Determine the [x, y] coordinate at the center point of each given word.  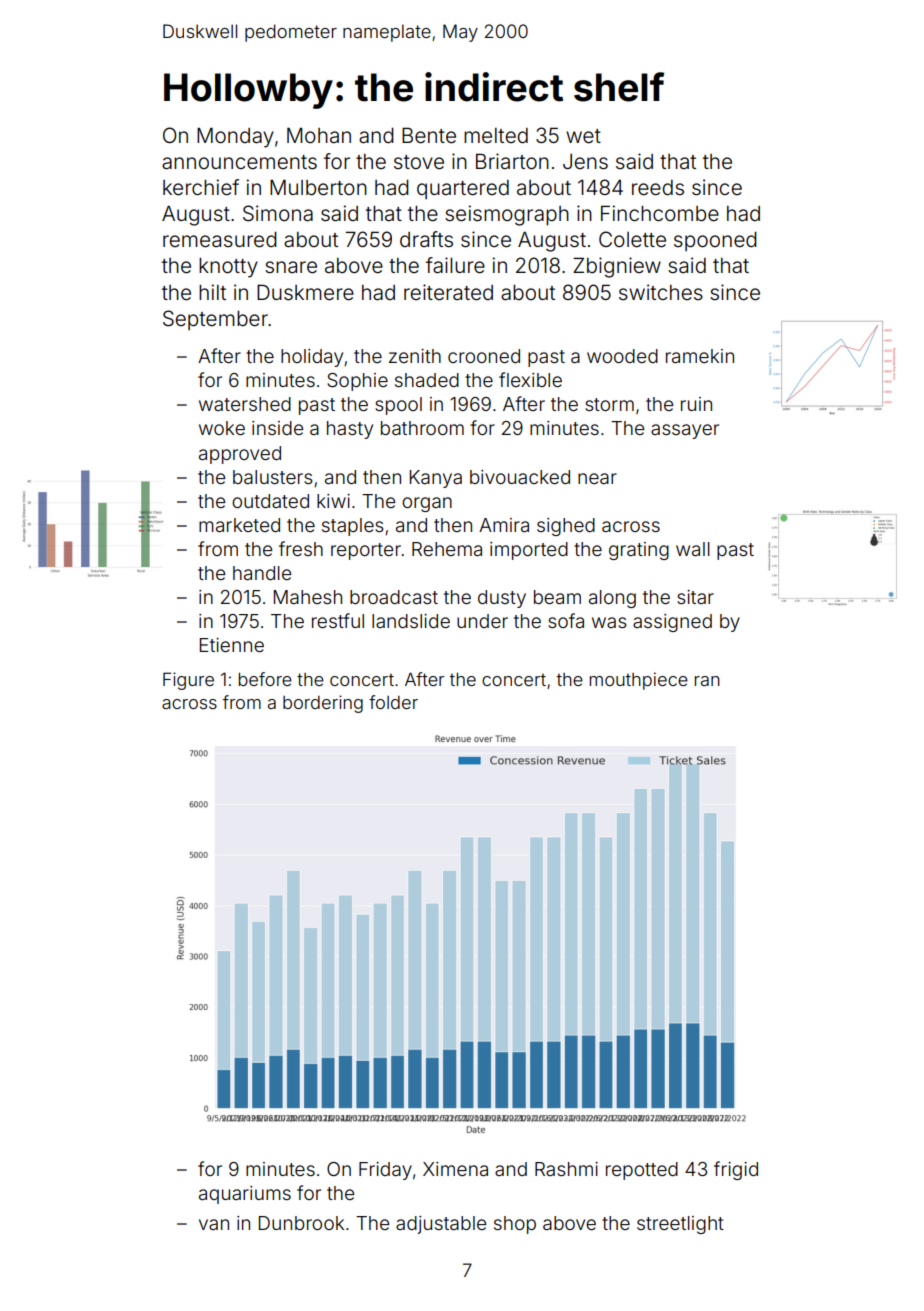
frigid [736, 1170]
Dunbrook [301, 1223]
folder [393, 702]
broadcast [394, 597]
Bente [429, 135]
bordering [323, 704]
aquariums [245, 1195]
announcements [239, 162]
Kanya [436, 479]
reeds [658, 188]
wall [693, 549]
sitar [695, 597]
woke [222, 428]
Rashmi [566, 1169]
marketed [239, 525]
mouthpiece [639, 681]
